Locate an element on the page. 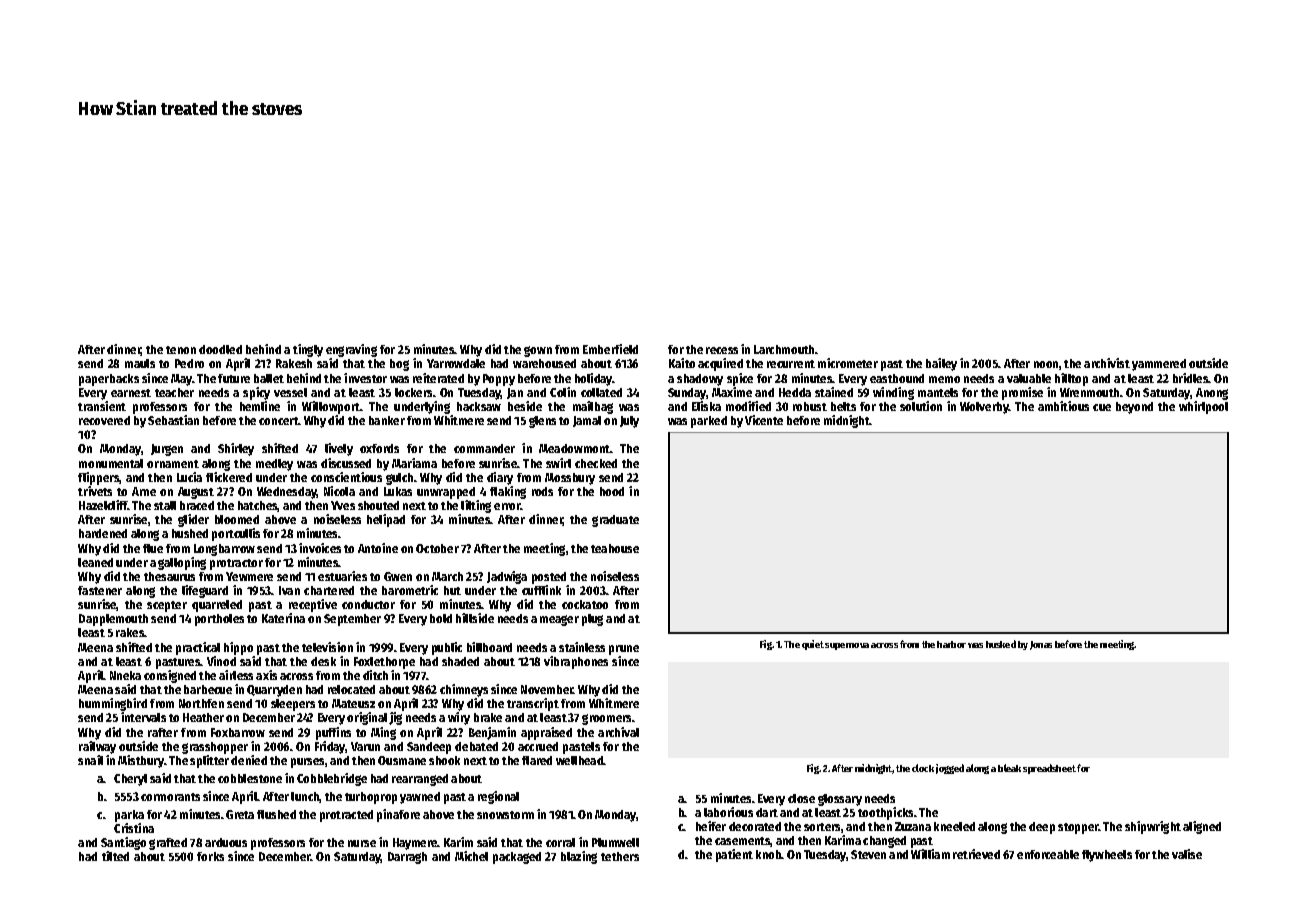  groomers is located at coordinates (606, 719).
